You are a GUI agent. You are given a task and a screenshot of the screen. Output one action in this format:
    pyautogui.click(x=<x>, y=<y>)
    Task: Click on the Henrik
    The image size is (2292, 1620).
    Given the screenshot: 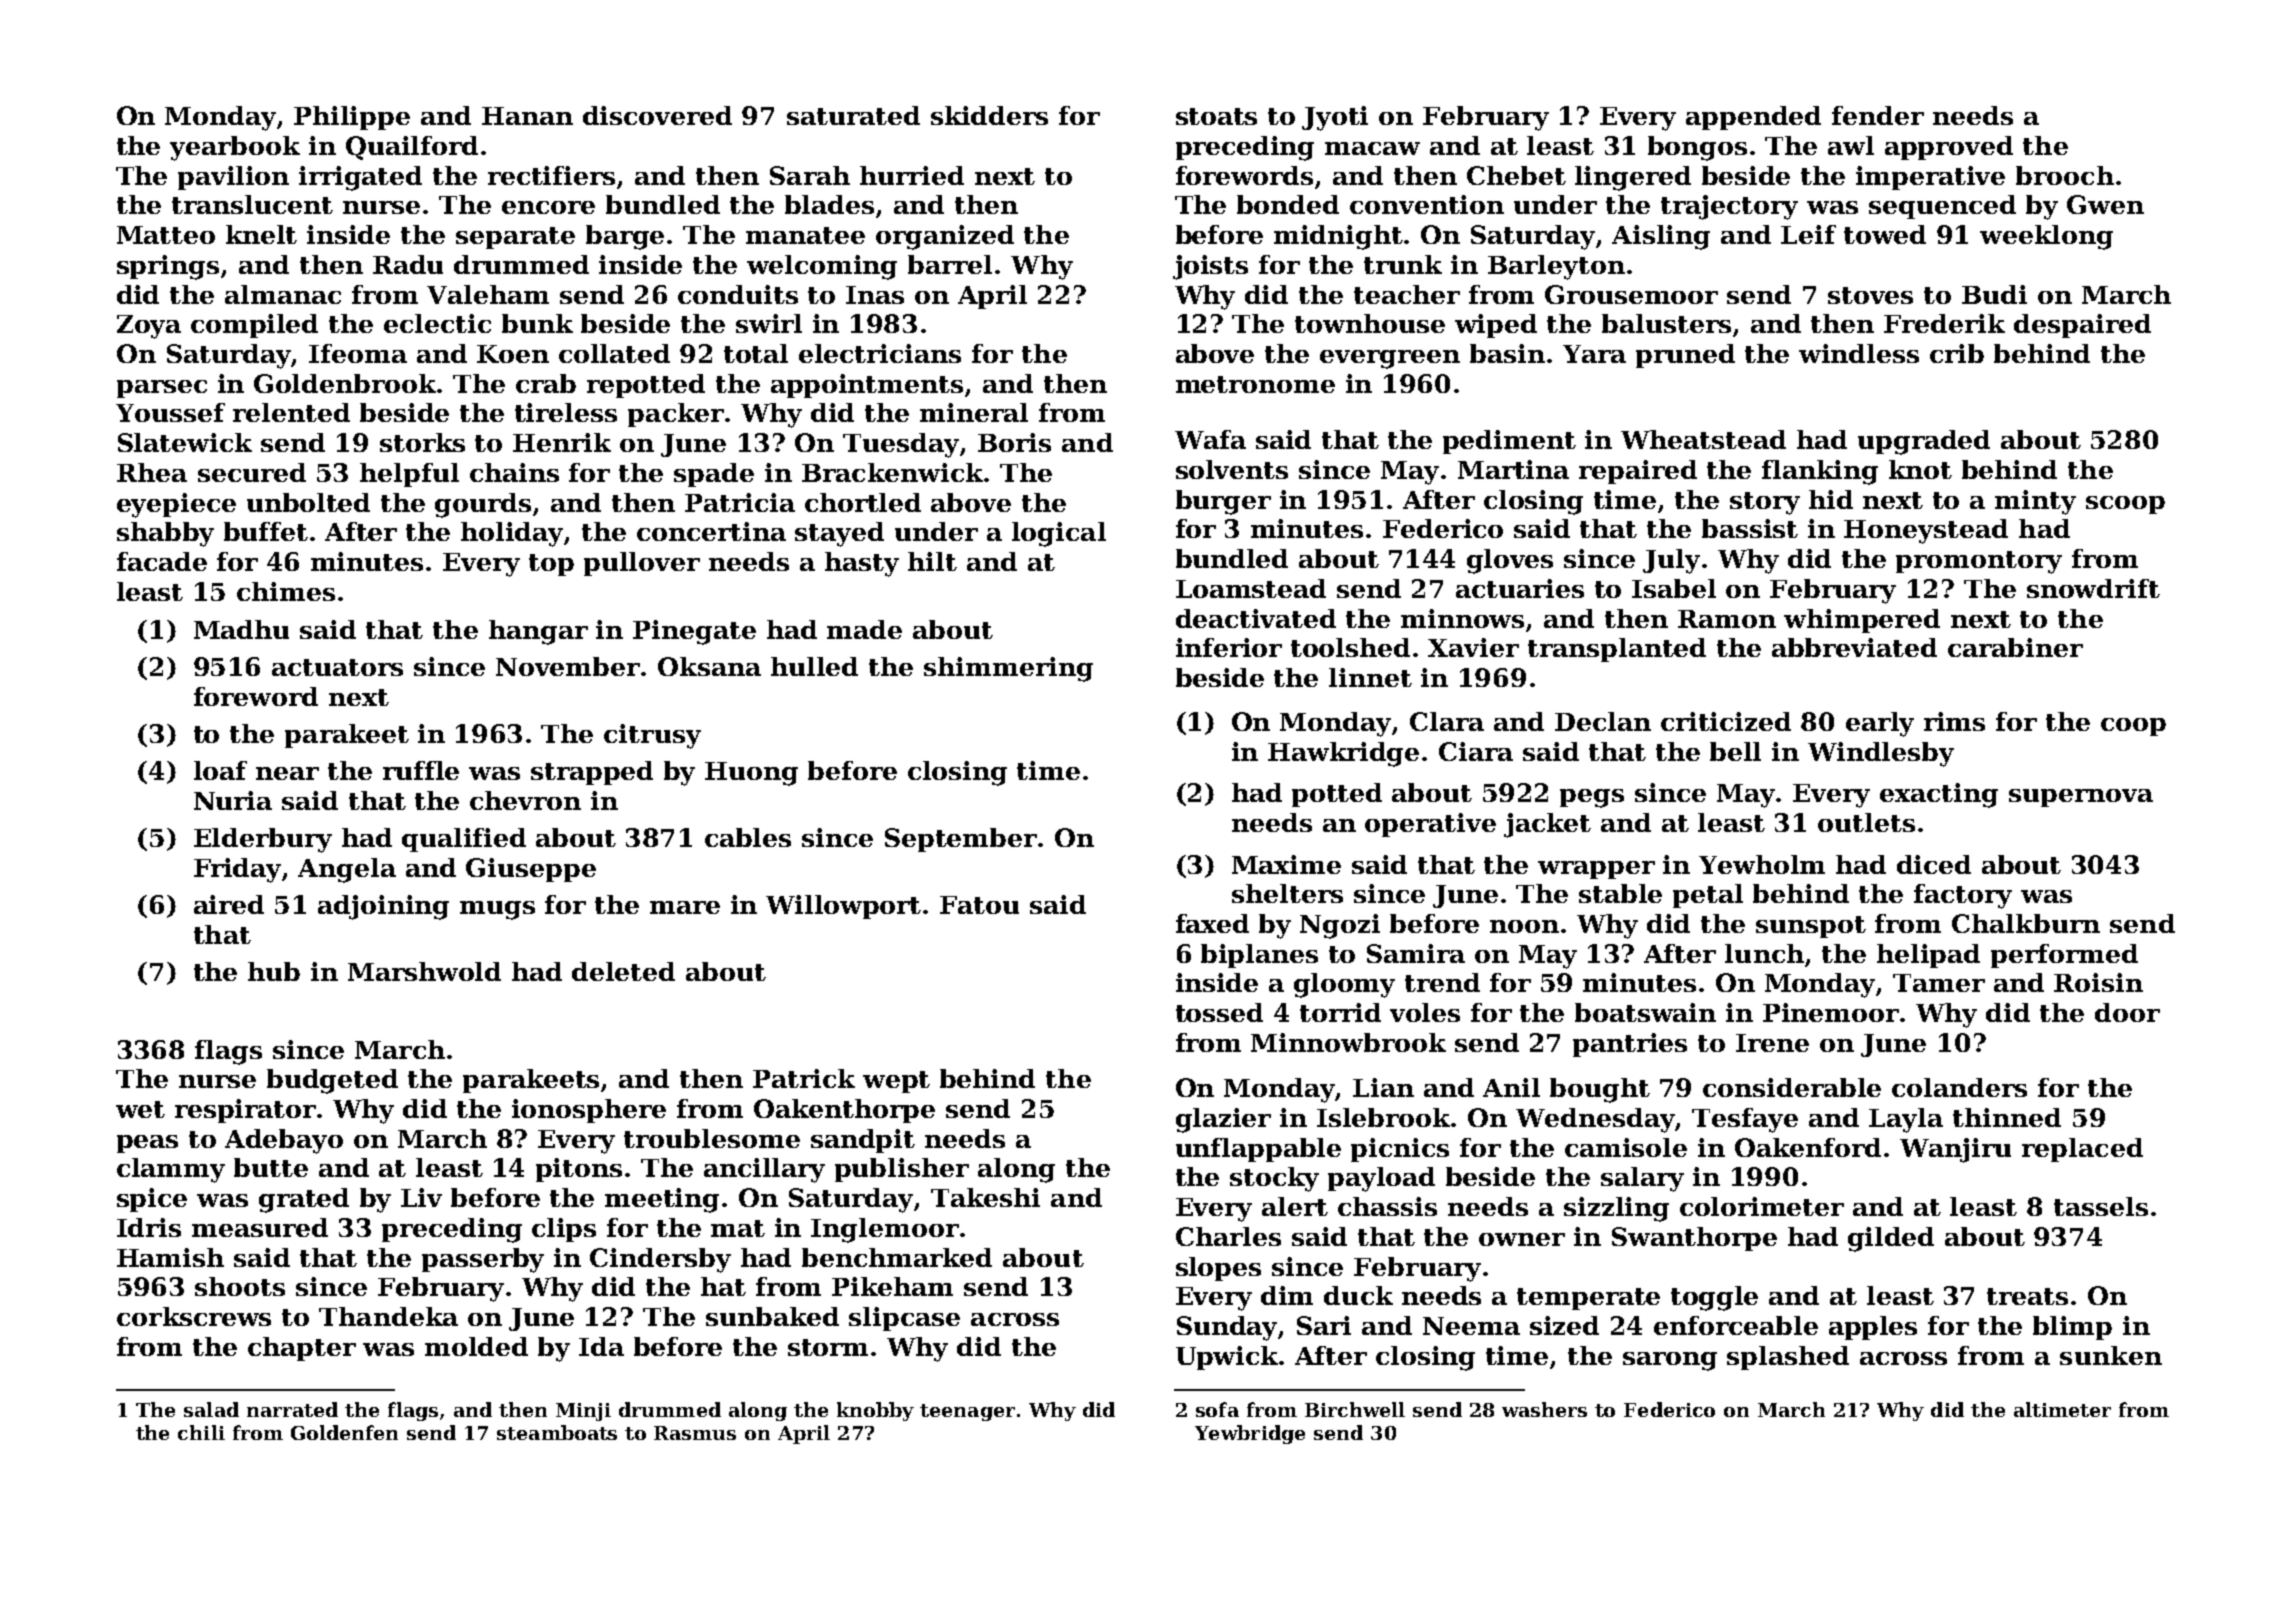 What is the action you would take?
    pyautogui.click(x=562, y=442)
